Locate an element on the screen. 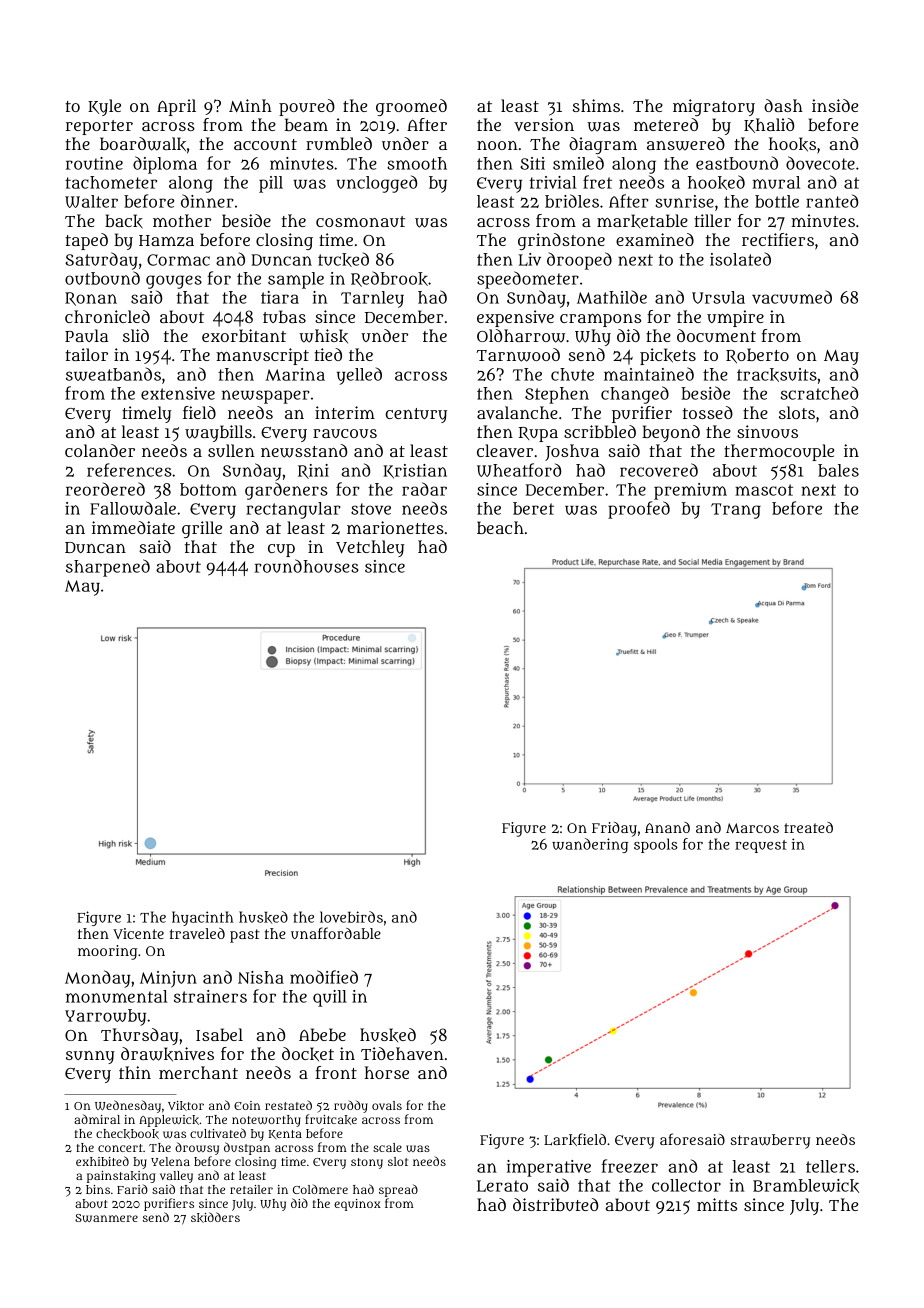  migratory is located at coordinates (714, 107).
